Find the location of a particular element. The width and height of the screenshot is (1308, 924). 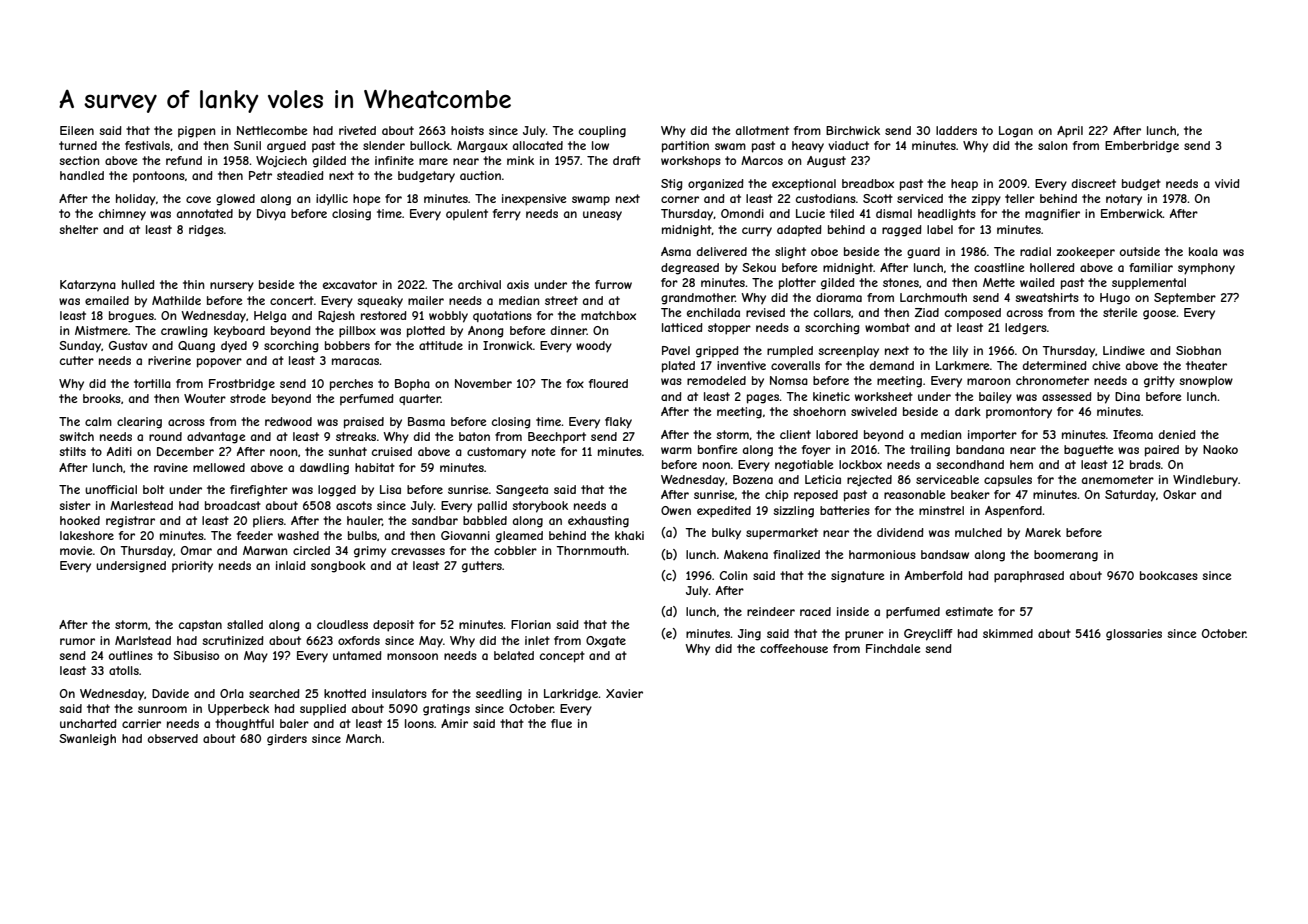

Eileen is located at coordinates (77, 130).
